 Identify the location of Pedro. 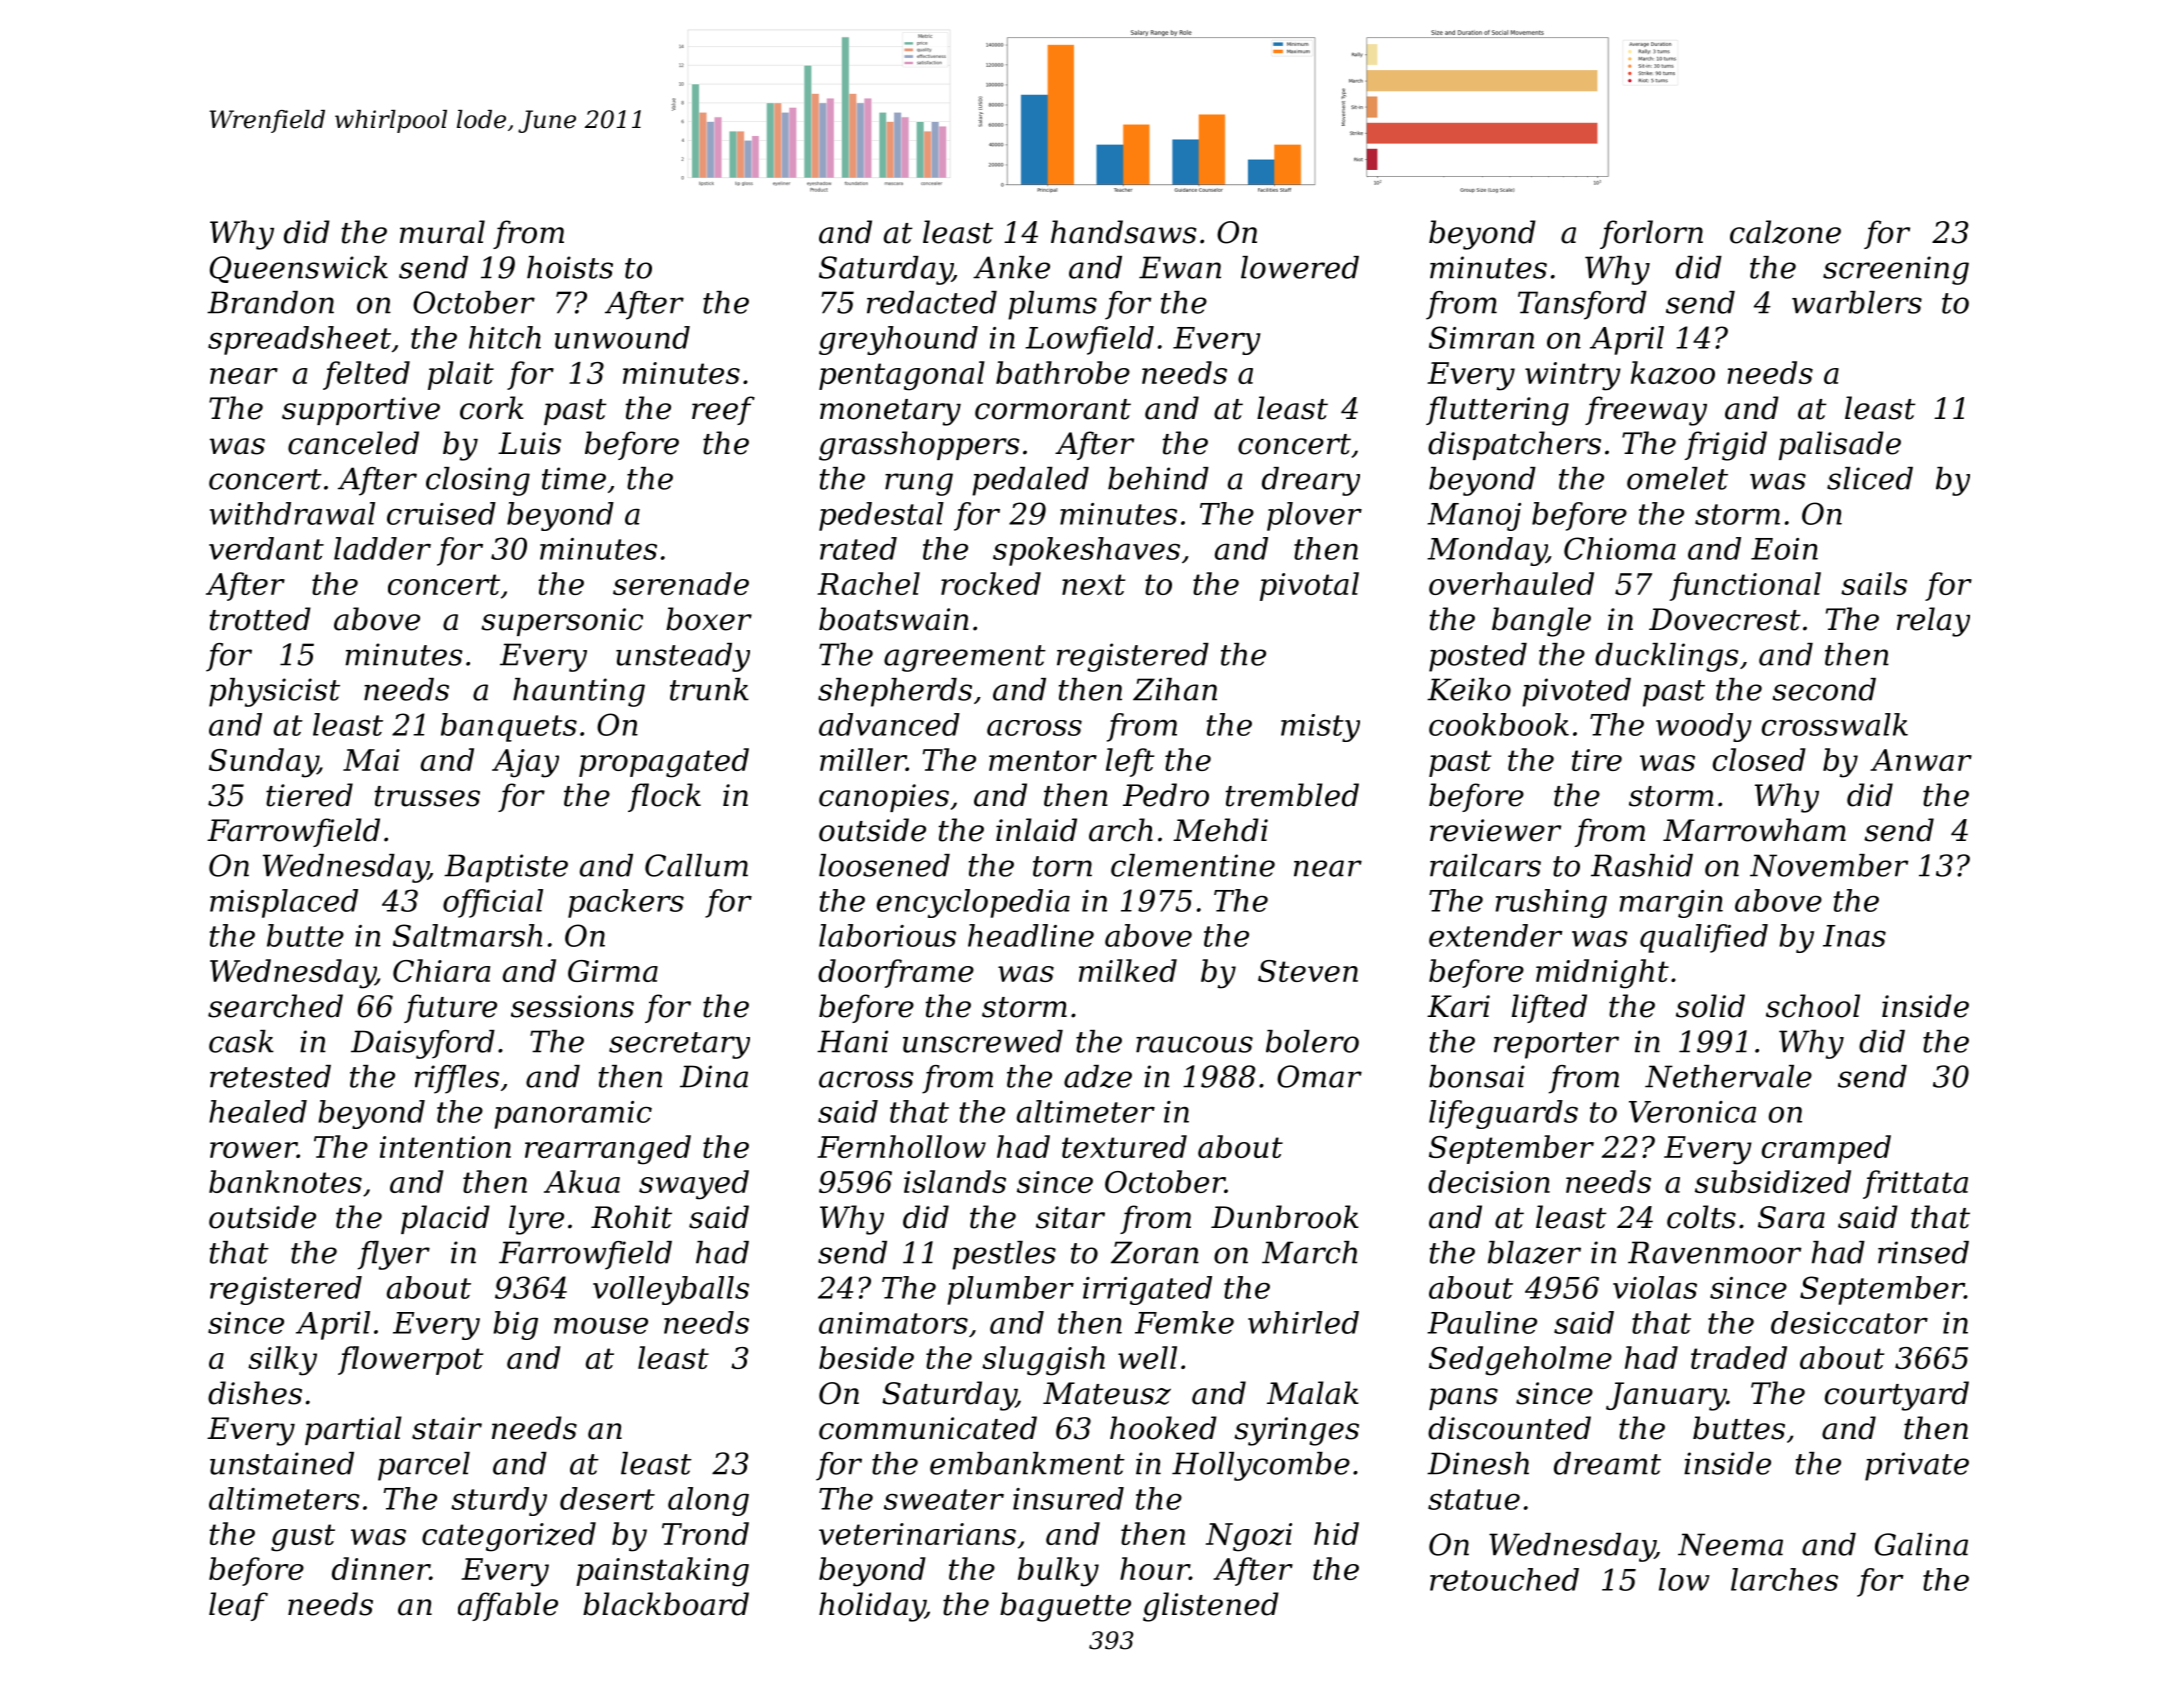
(1166, 795).
